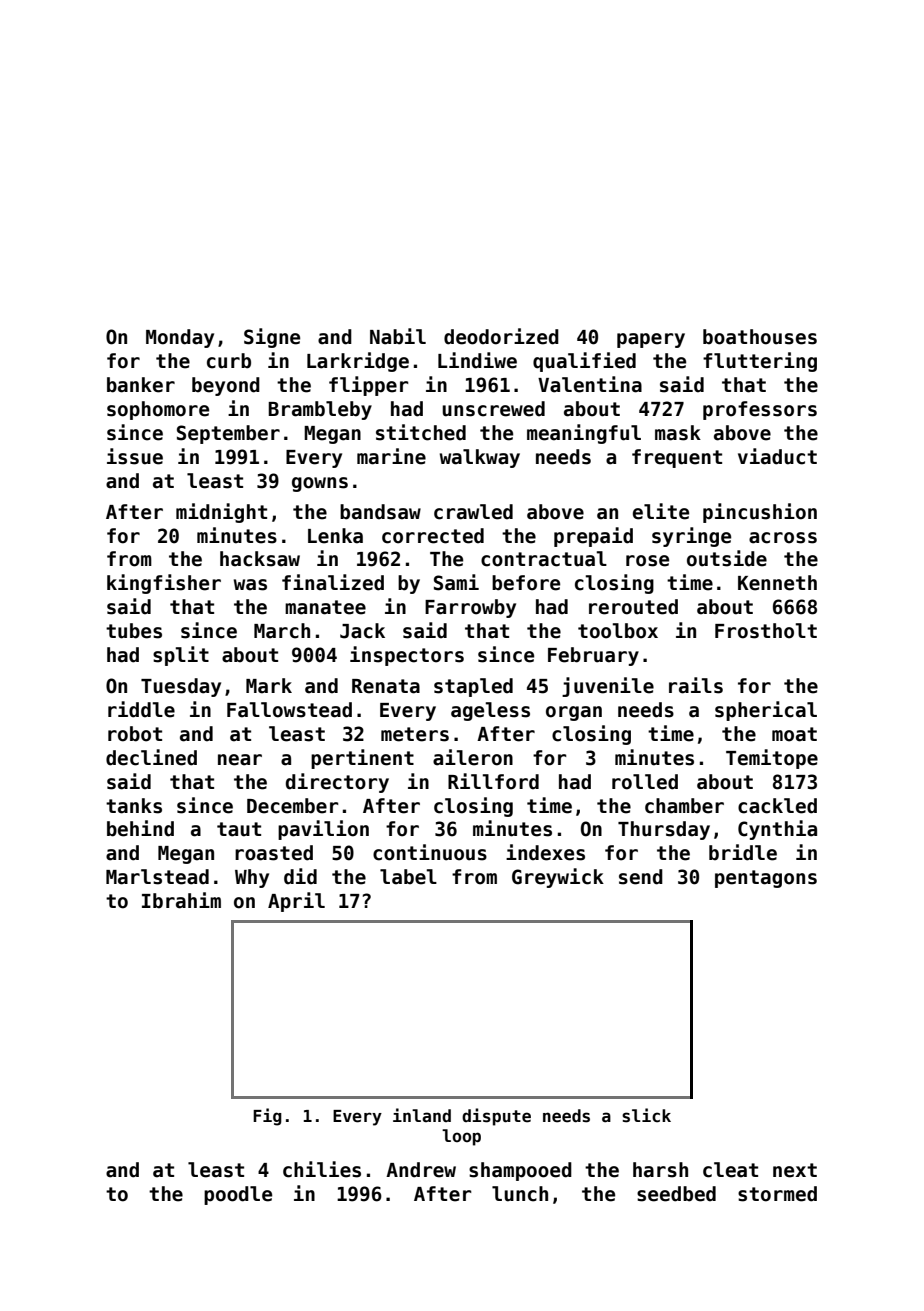 The image size is (924, 1311). What do you see at coordinates (558, 878) in the screenshot?
I see `Greywick` at bounding box center [558, 878].
